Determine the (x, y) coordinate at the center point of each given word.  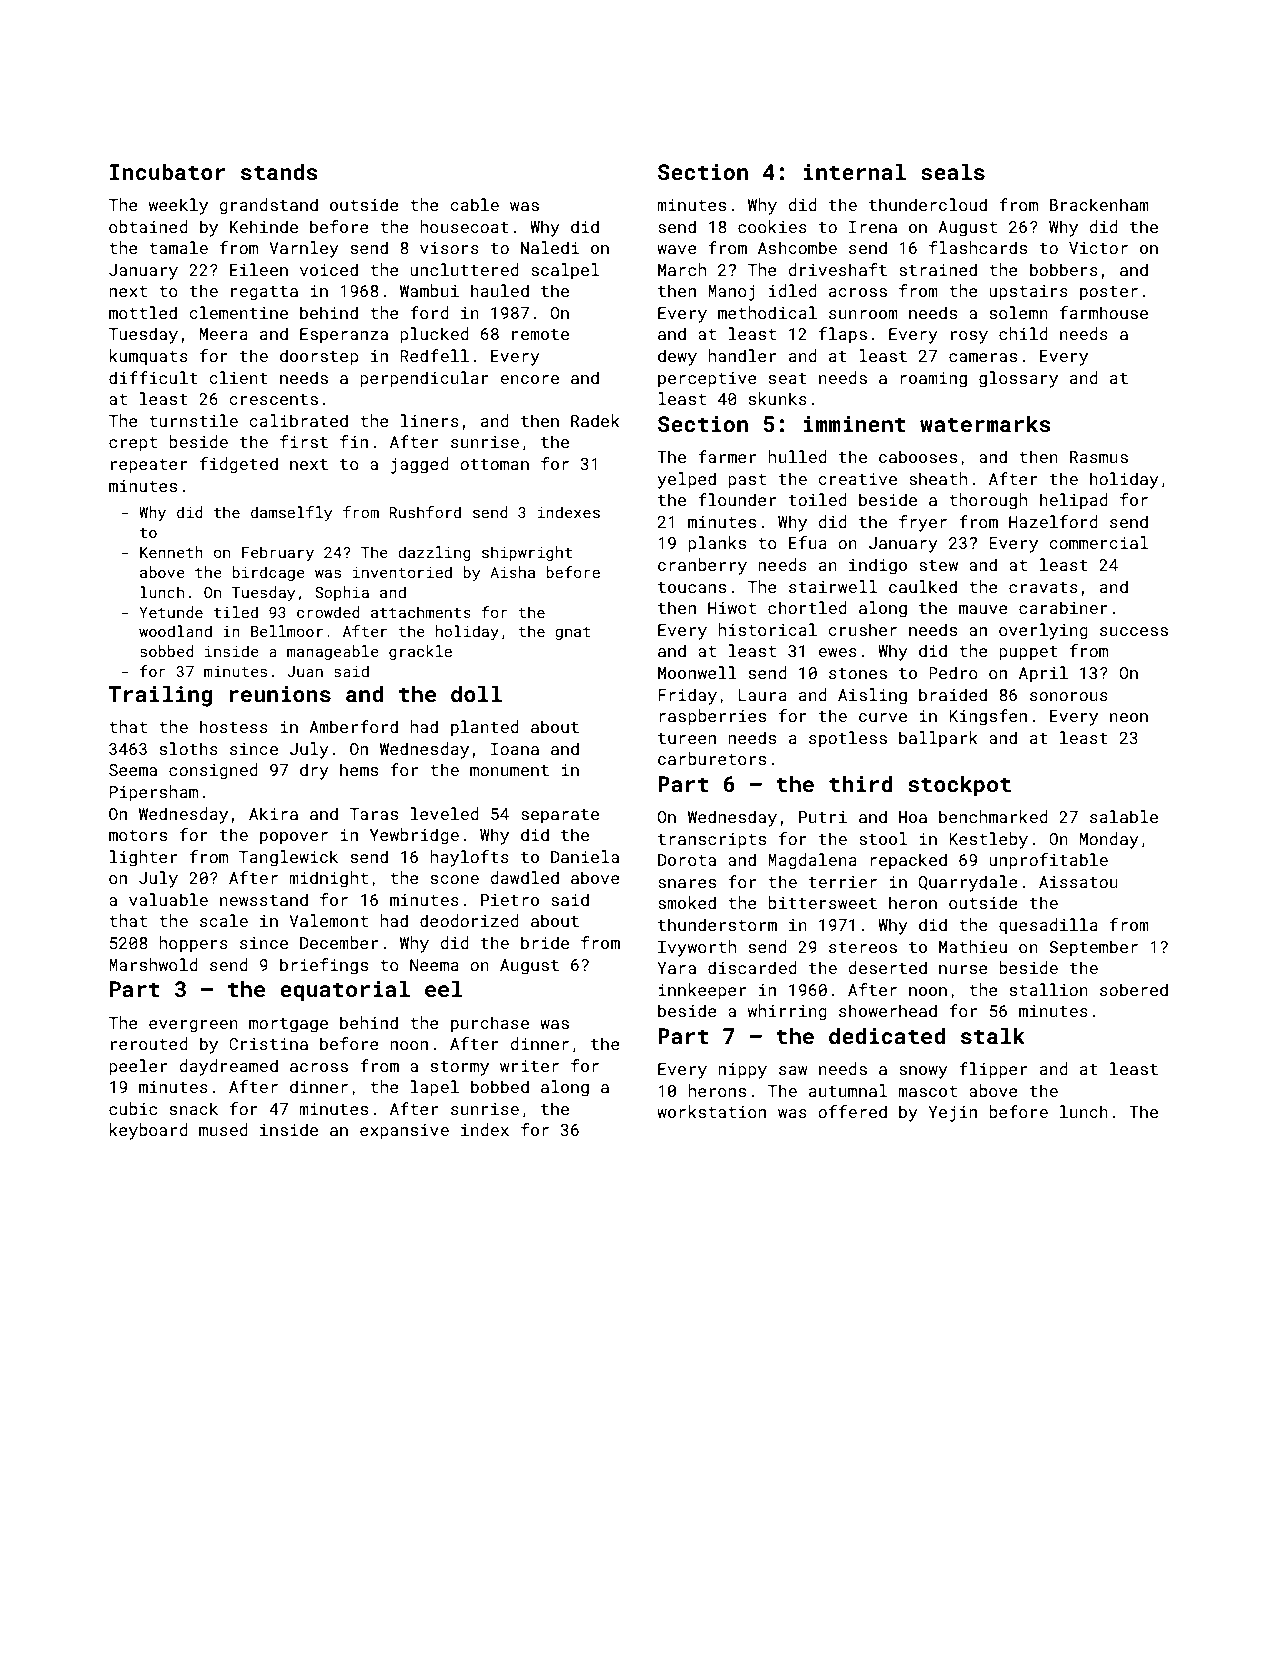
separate (560, 816)
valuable (168, 899)
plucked (434, 335)
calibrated (299, 420)
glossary (1018, 379)
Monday (1109, 840)
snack (194, 1108)
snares (687, 883)
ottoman (494, 464)
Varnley (304, 249)
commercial (1099, 542)
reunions (280, 694)
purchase (490, 1024)
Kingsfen (988, 717)
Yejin (952, 1114)
